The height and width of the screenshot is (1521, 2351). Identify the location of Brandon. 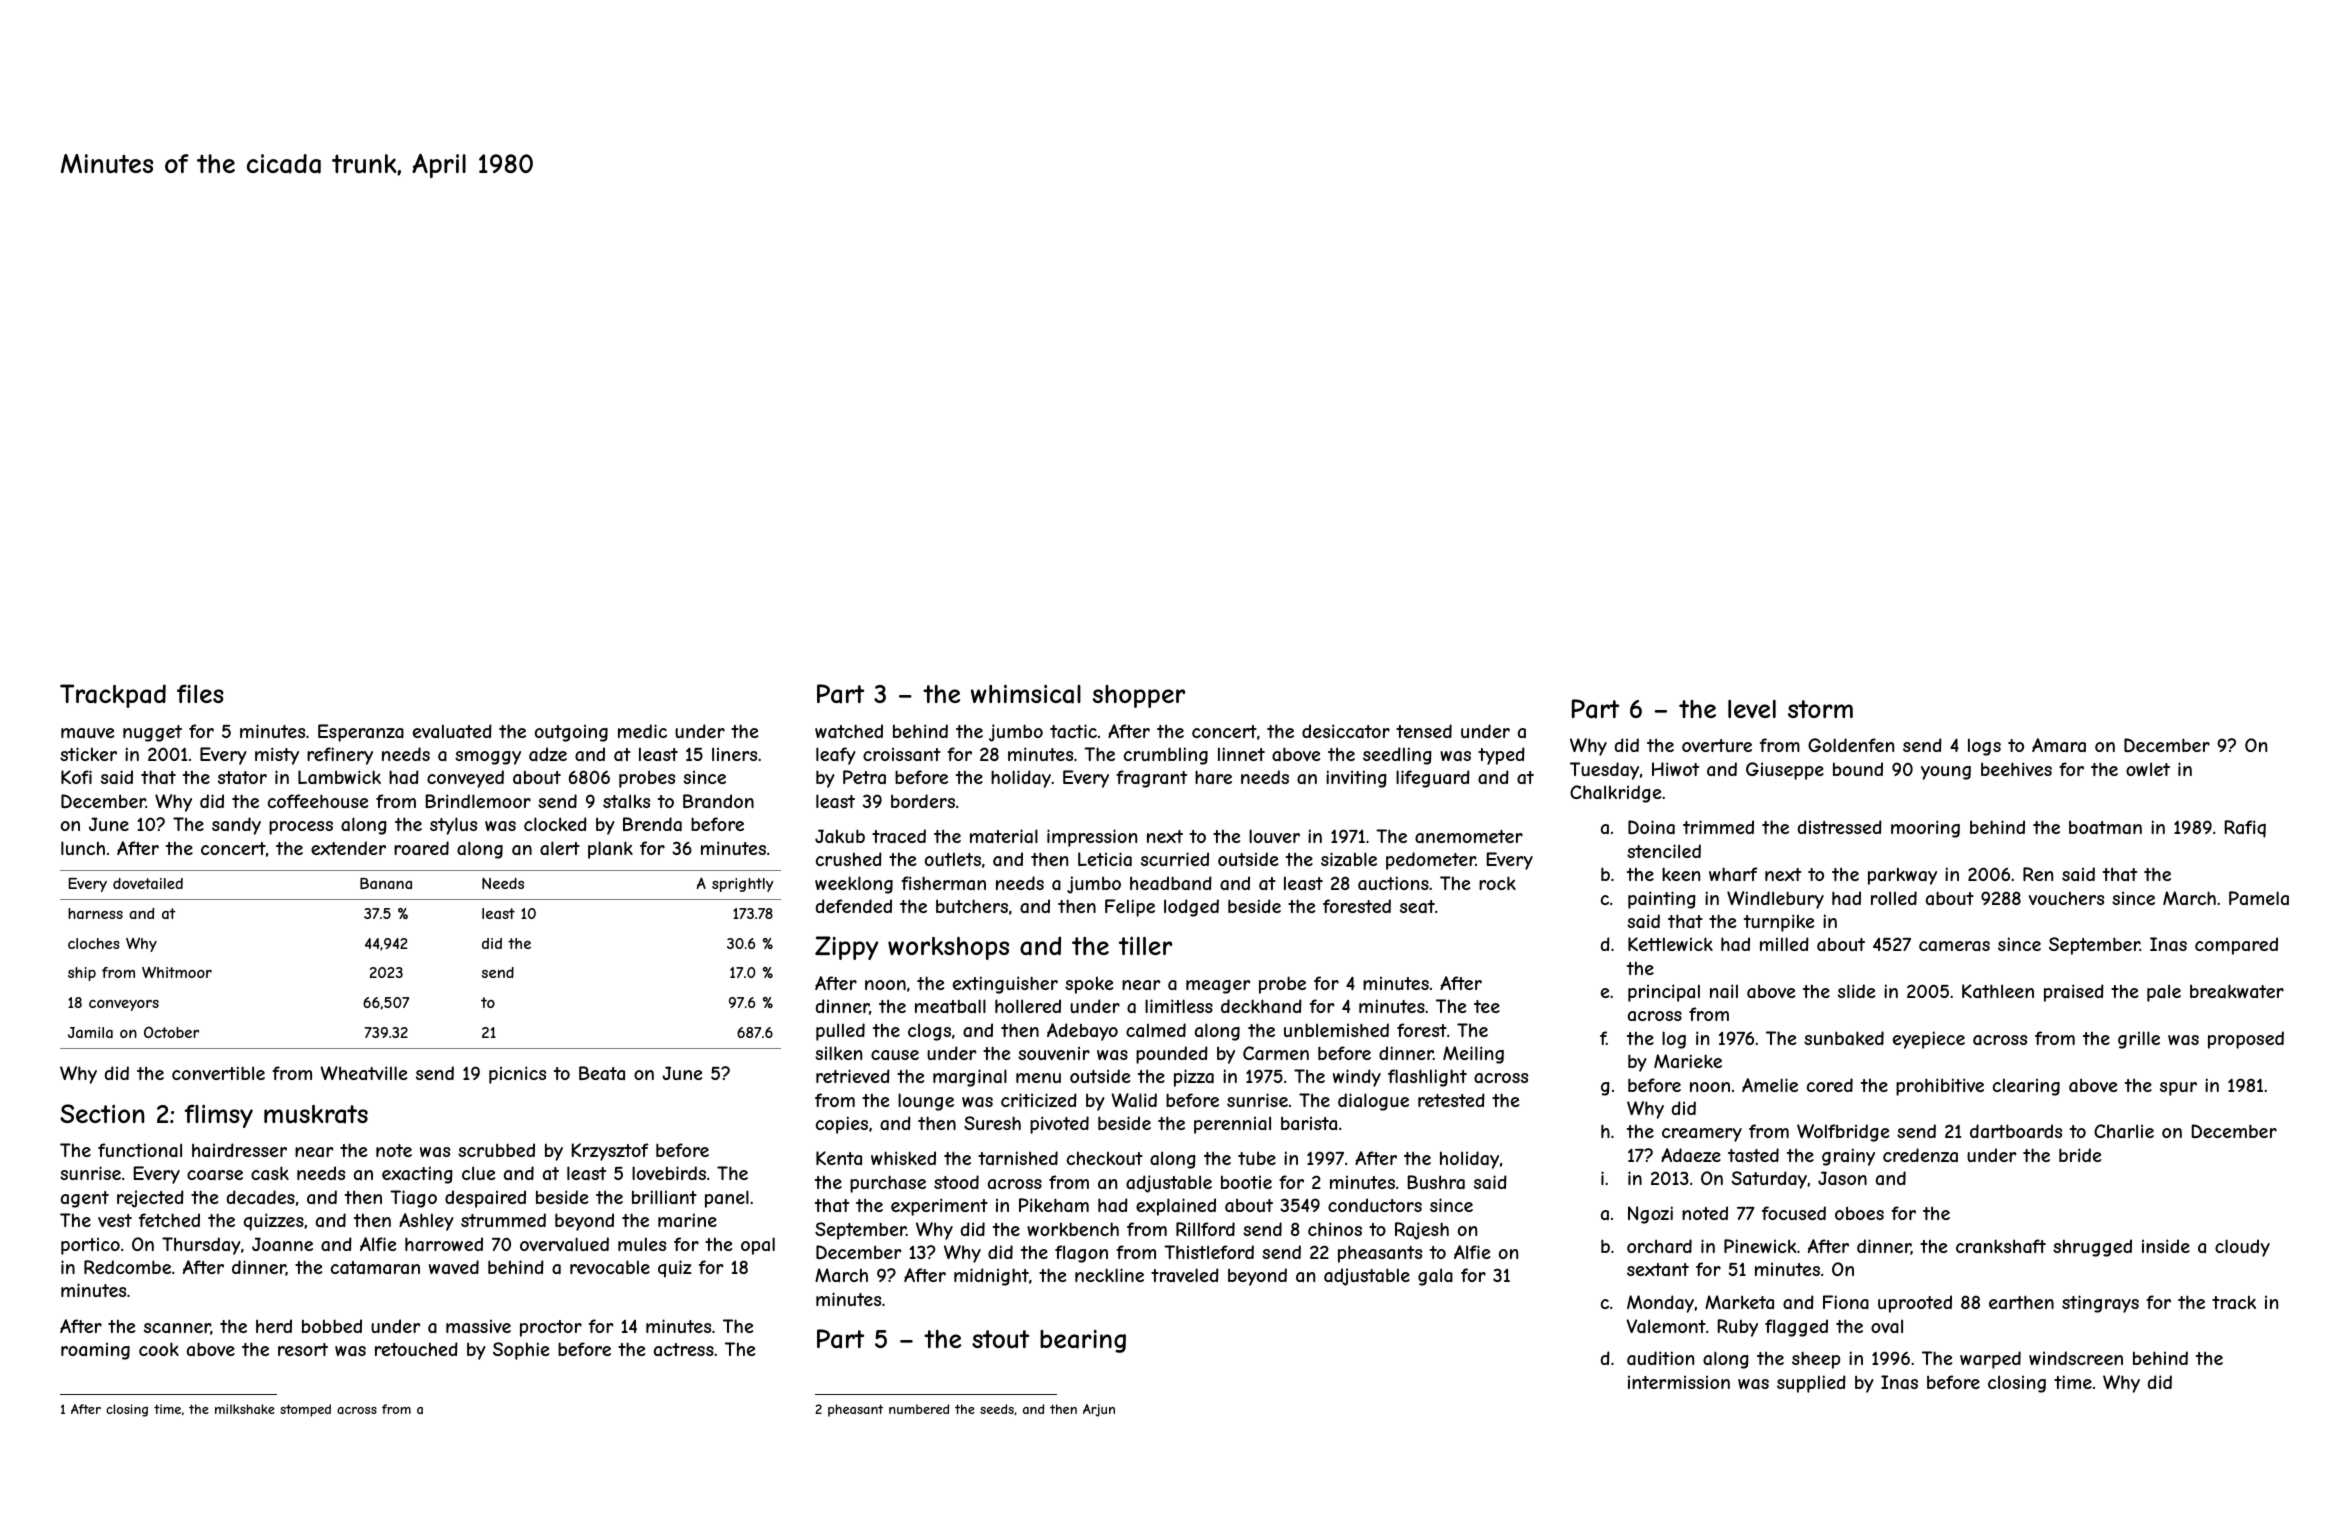
(718, 801).
